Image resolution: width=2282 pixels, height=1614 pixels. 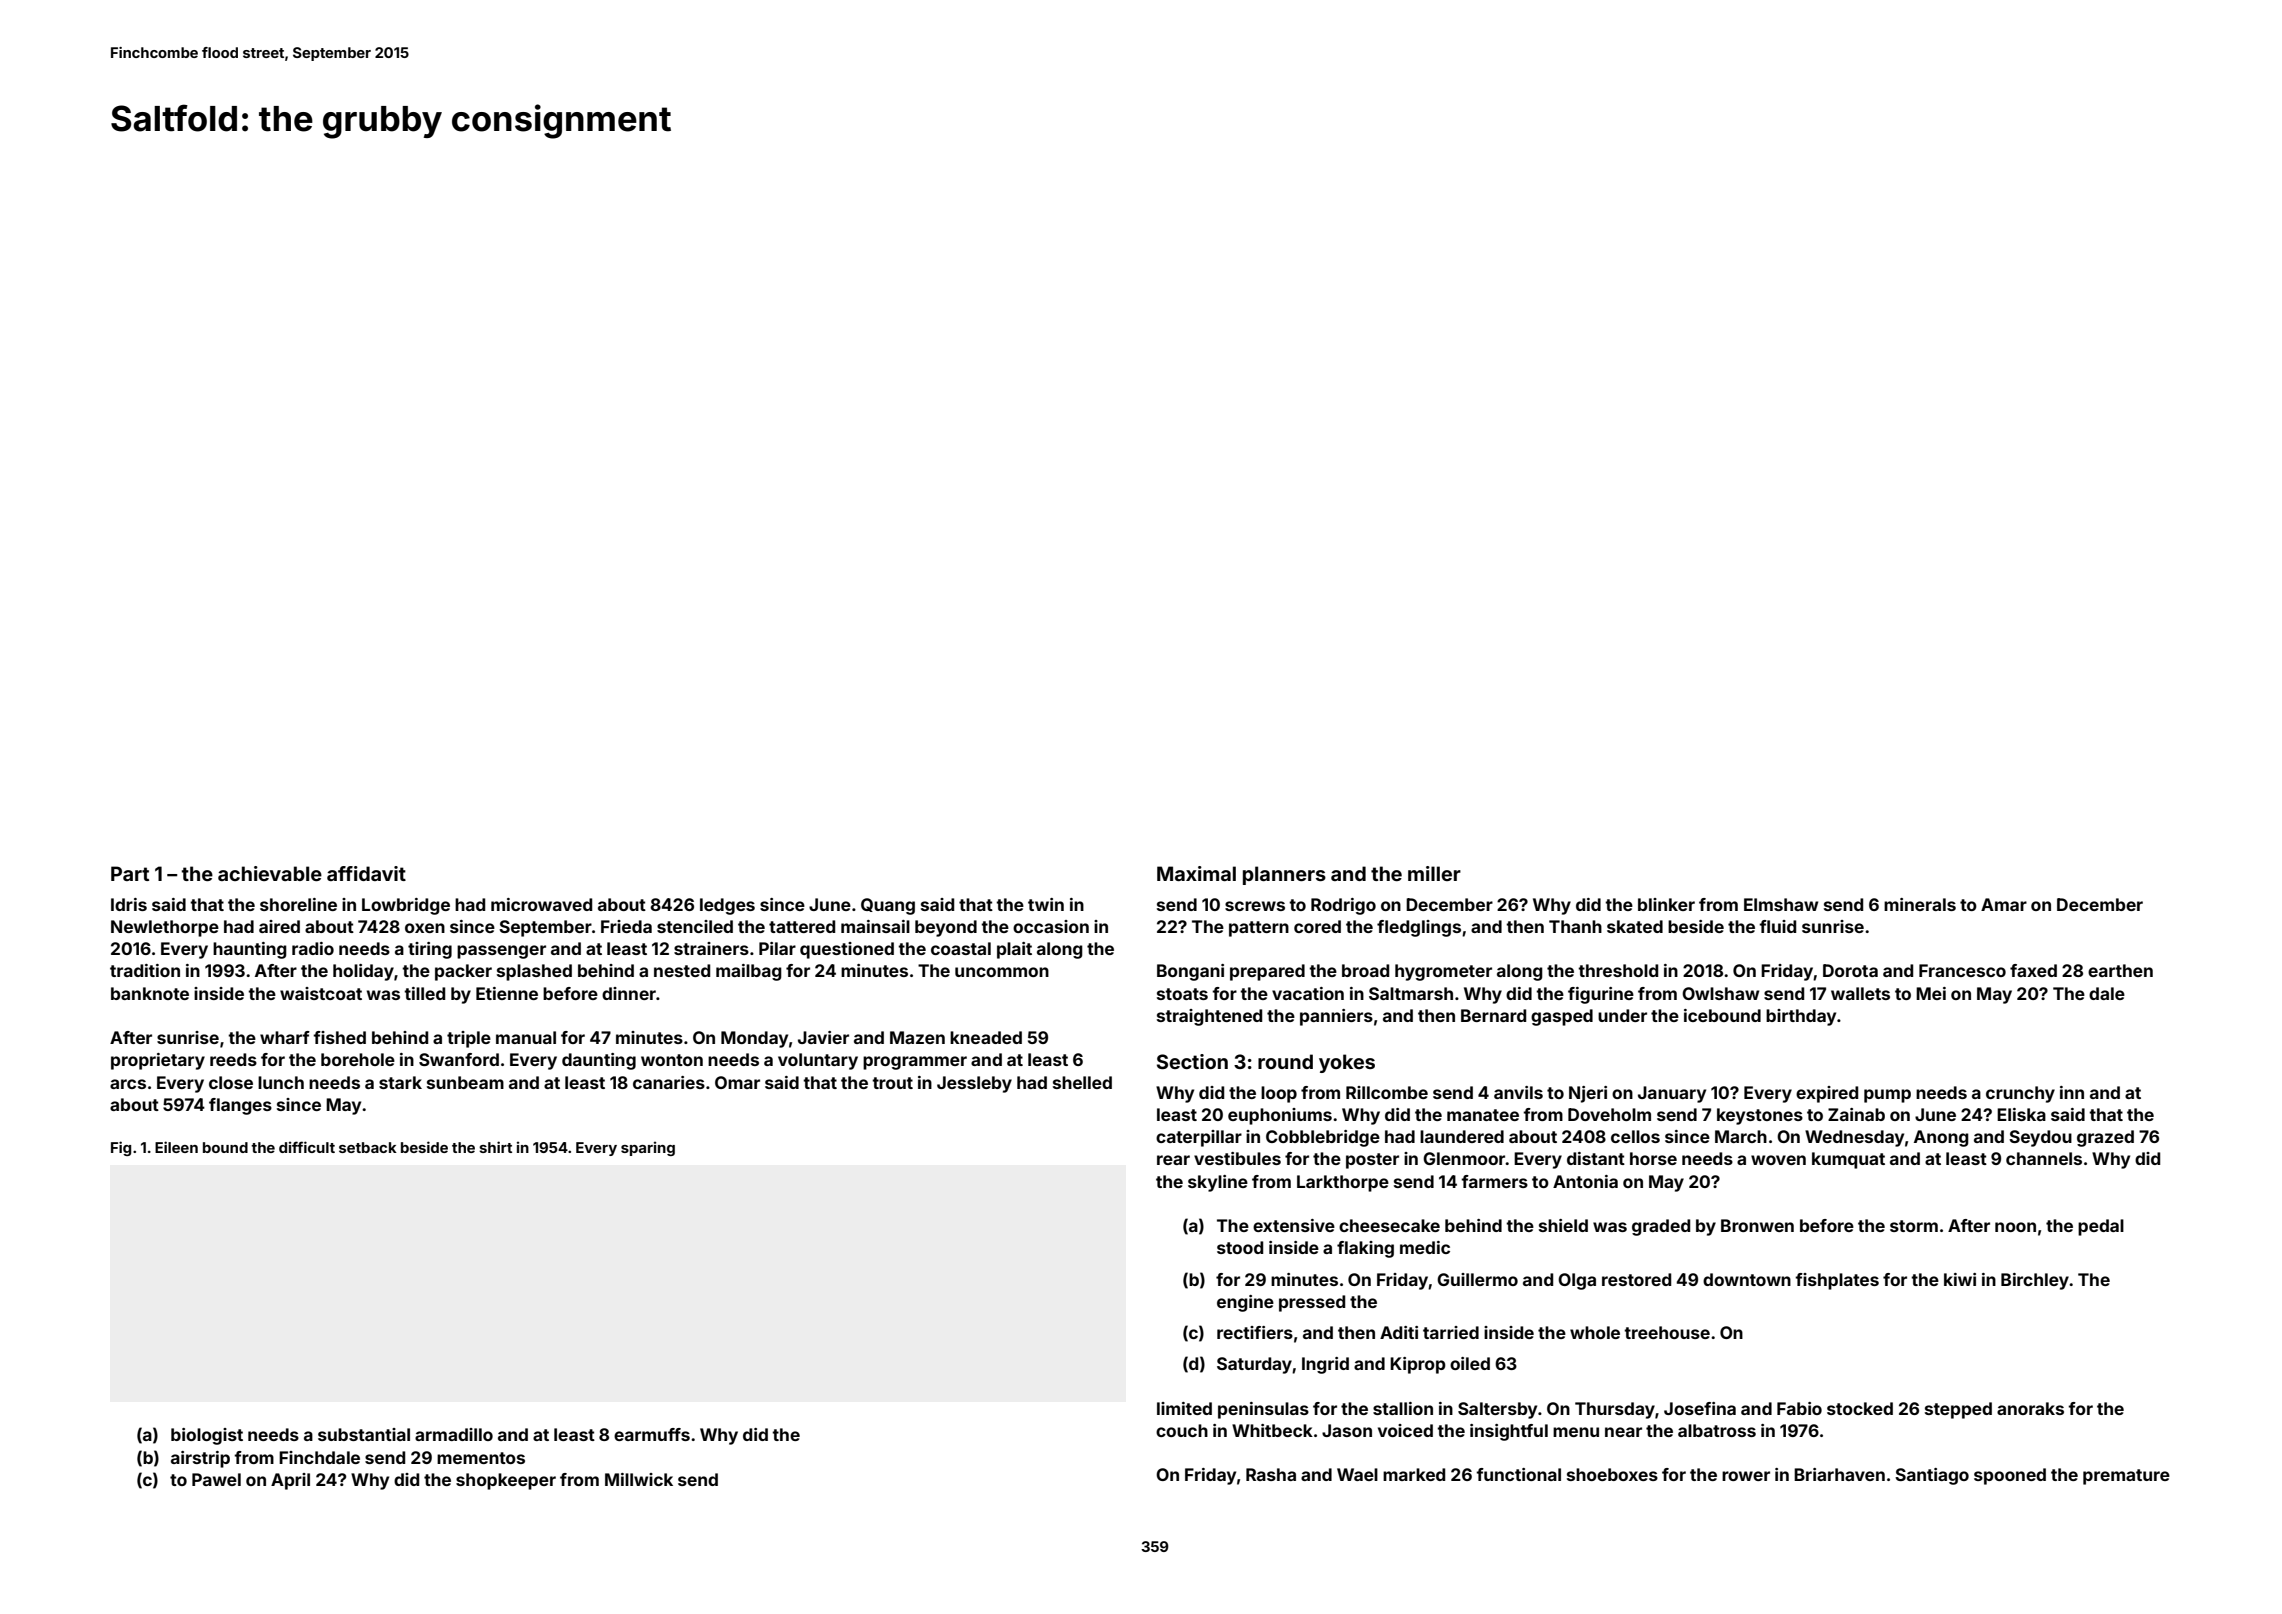 What do you see at coordinates (1405, 1430) in the page?
I see `voiced` at bounding box center [1405, 1430].
